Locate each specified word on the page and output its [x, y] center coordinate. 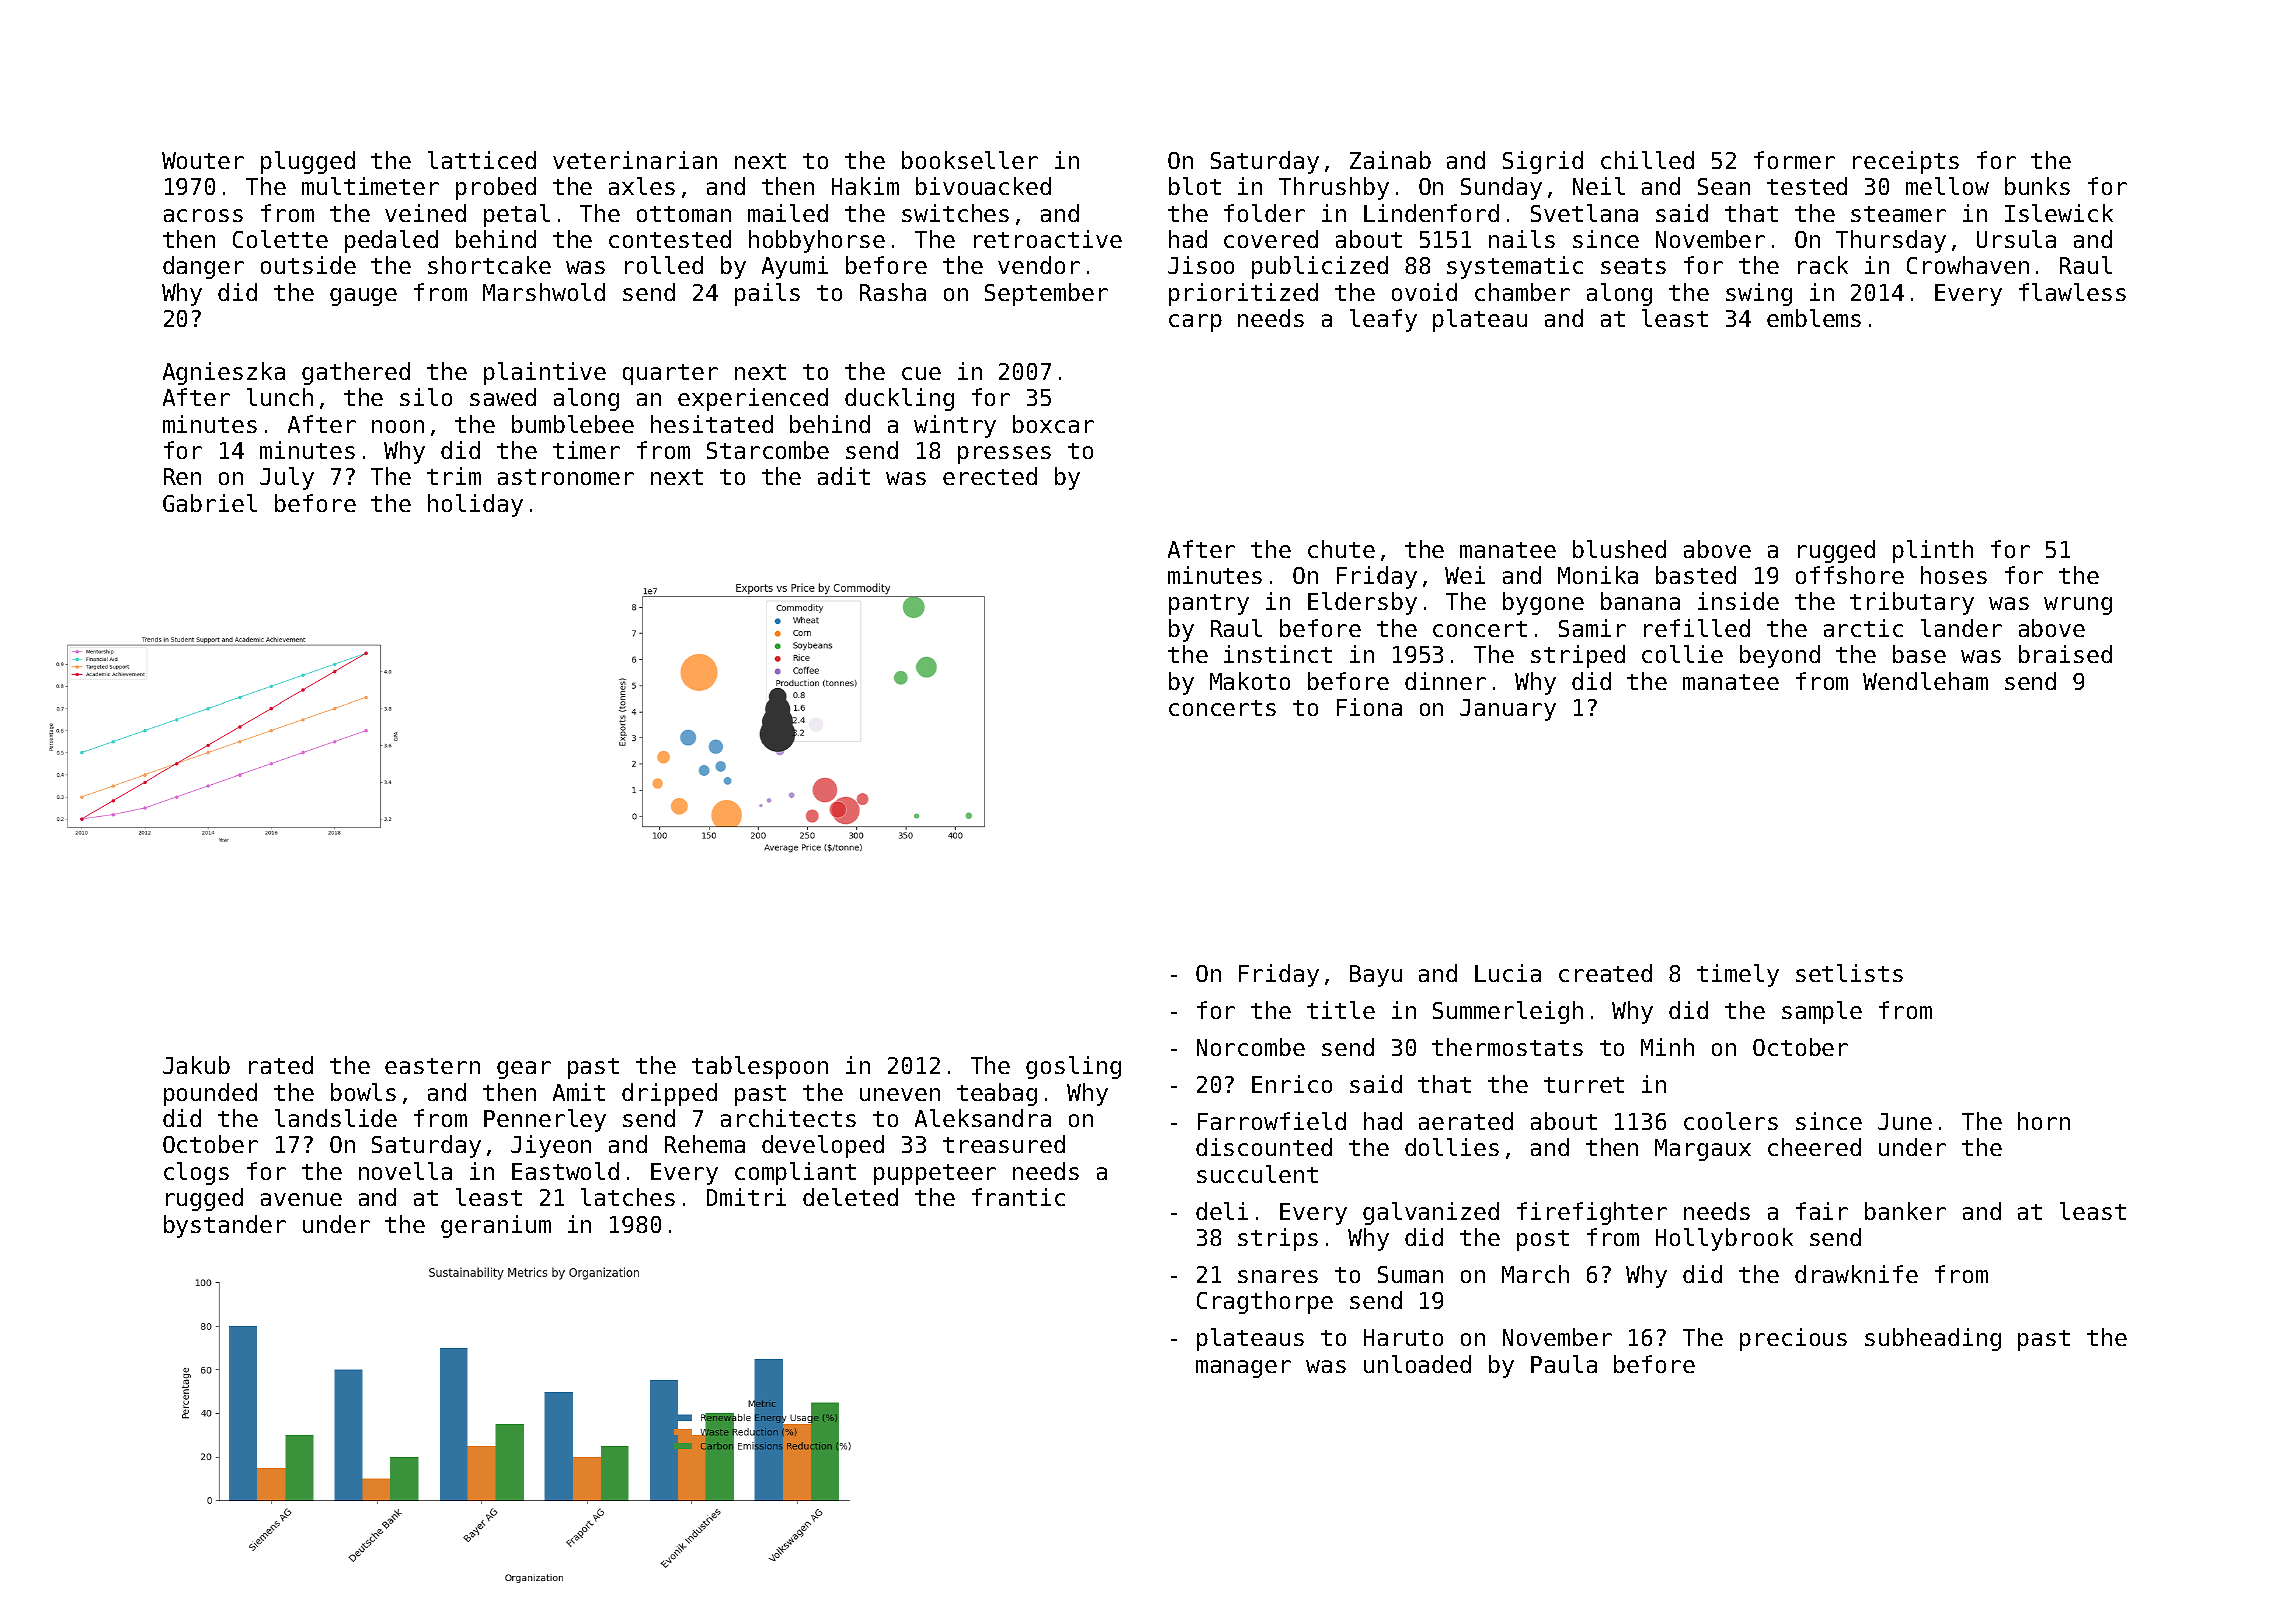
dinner [1445, 681]
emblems [1814, 318]
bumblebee [573, 424]
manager [1243, 1369]
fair [1822, 1211]
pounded [210, 1094]
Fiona [1369, 707]
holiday [475, 505]
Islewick [2059, 213]
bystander [225, 1226]
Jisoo [1201, 265]
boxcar [1053, 424]
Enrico [1292, 1084]
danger [203, 267]
